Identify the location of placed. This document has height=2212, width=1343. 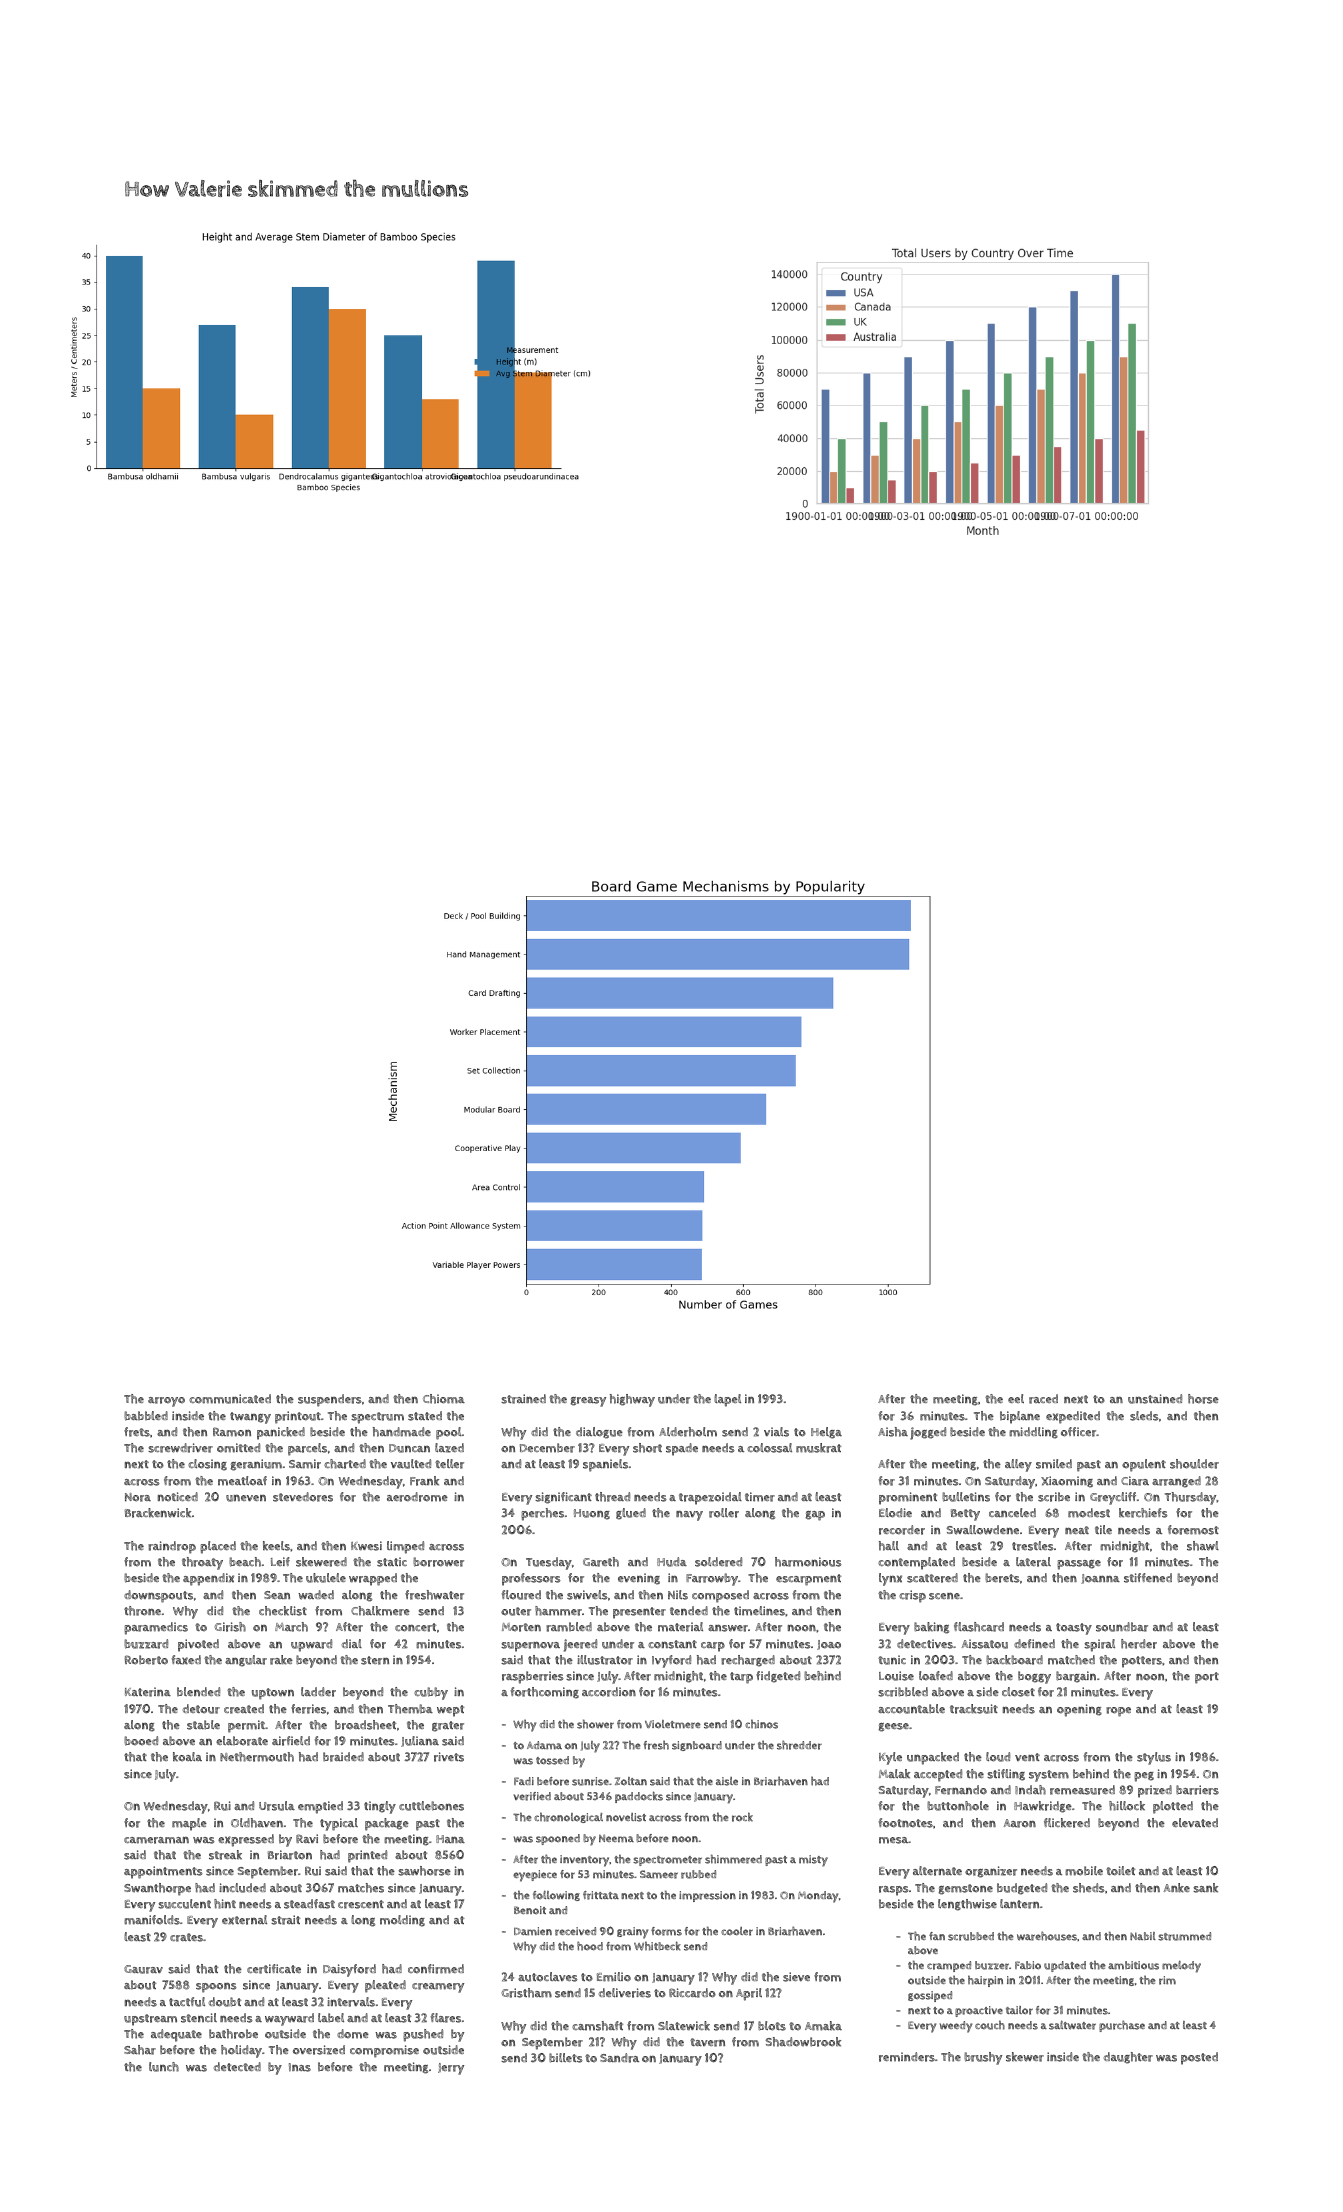
(218, 1547).
